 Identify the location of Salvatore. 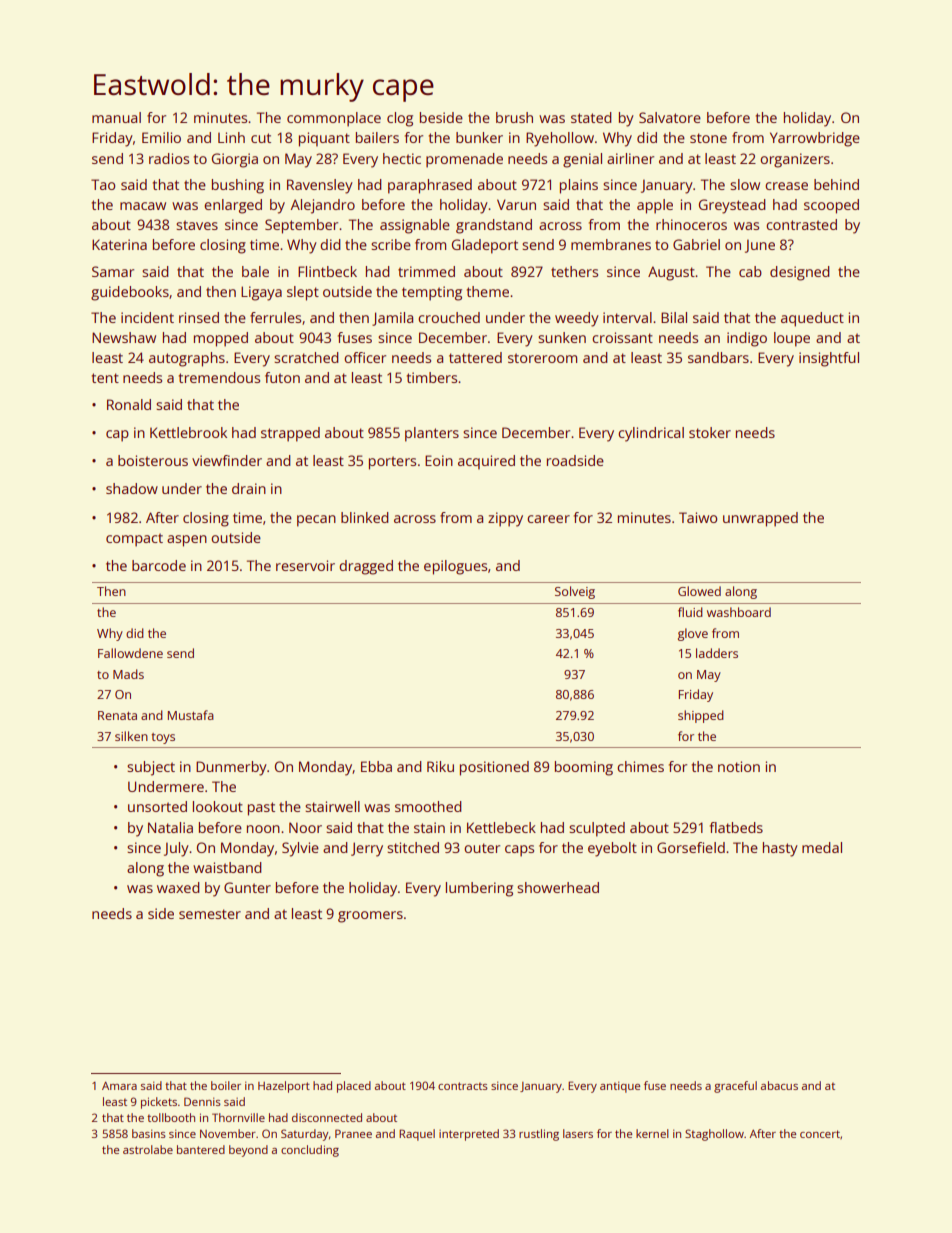
(670, 117).
